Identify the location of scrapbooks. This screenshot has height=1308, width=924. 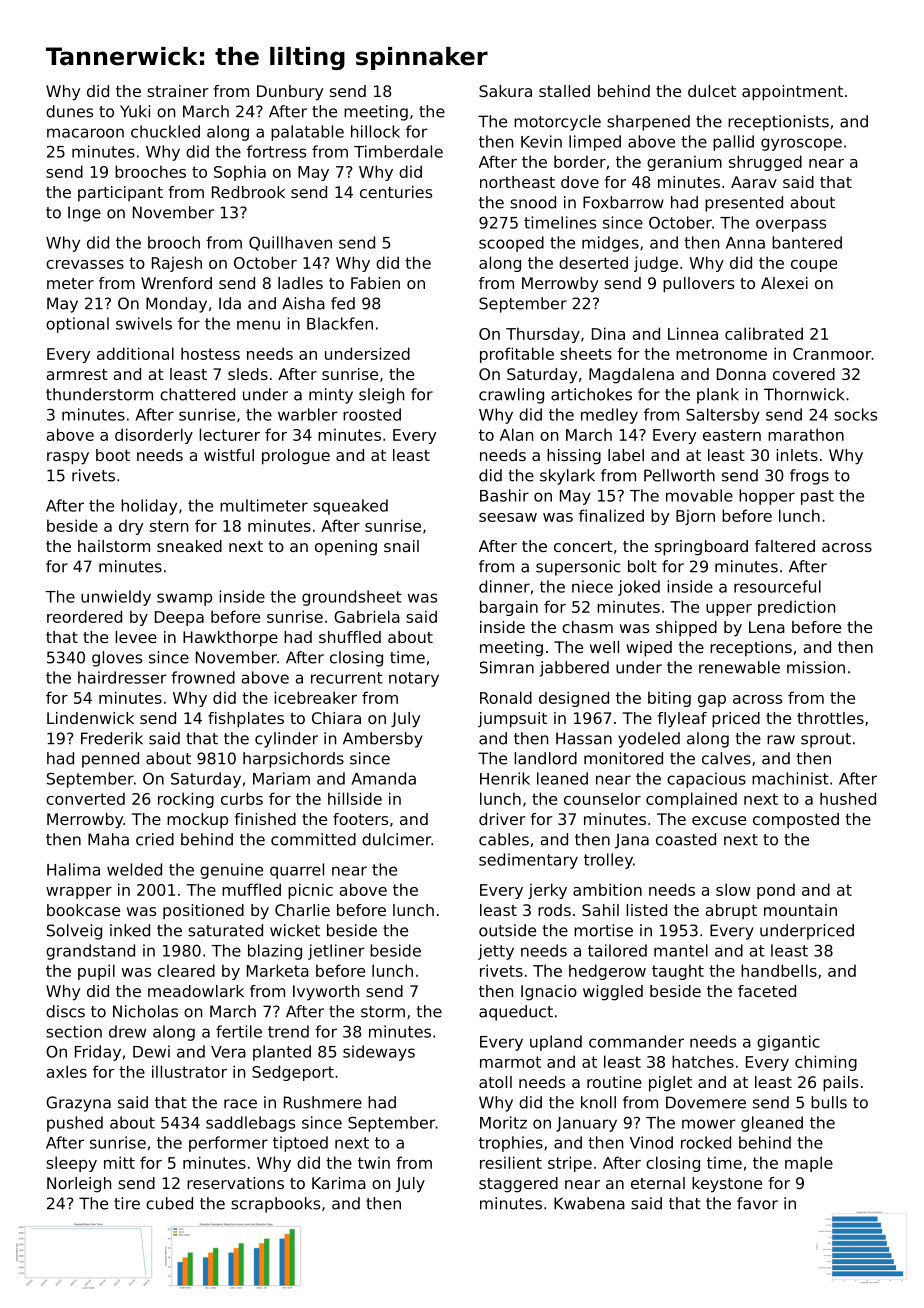
(275, 1205).
